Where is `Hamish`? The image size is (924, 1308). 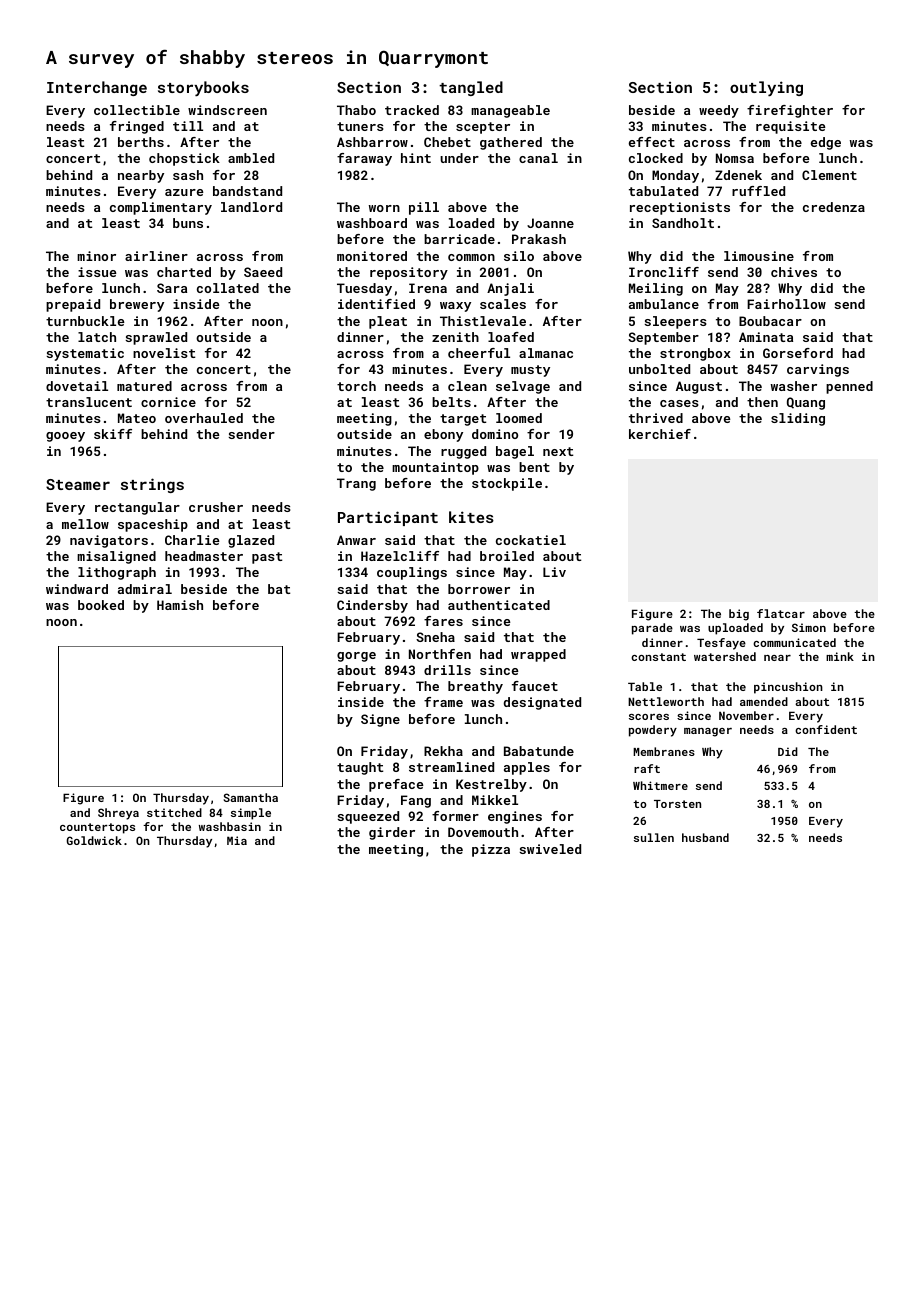
Hamish is located at coordinates (180, 605).
